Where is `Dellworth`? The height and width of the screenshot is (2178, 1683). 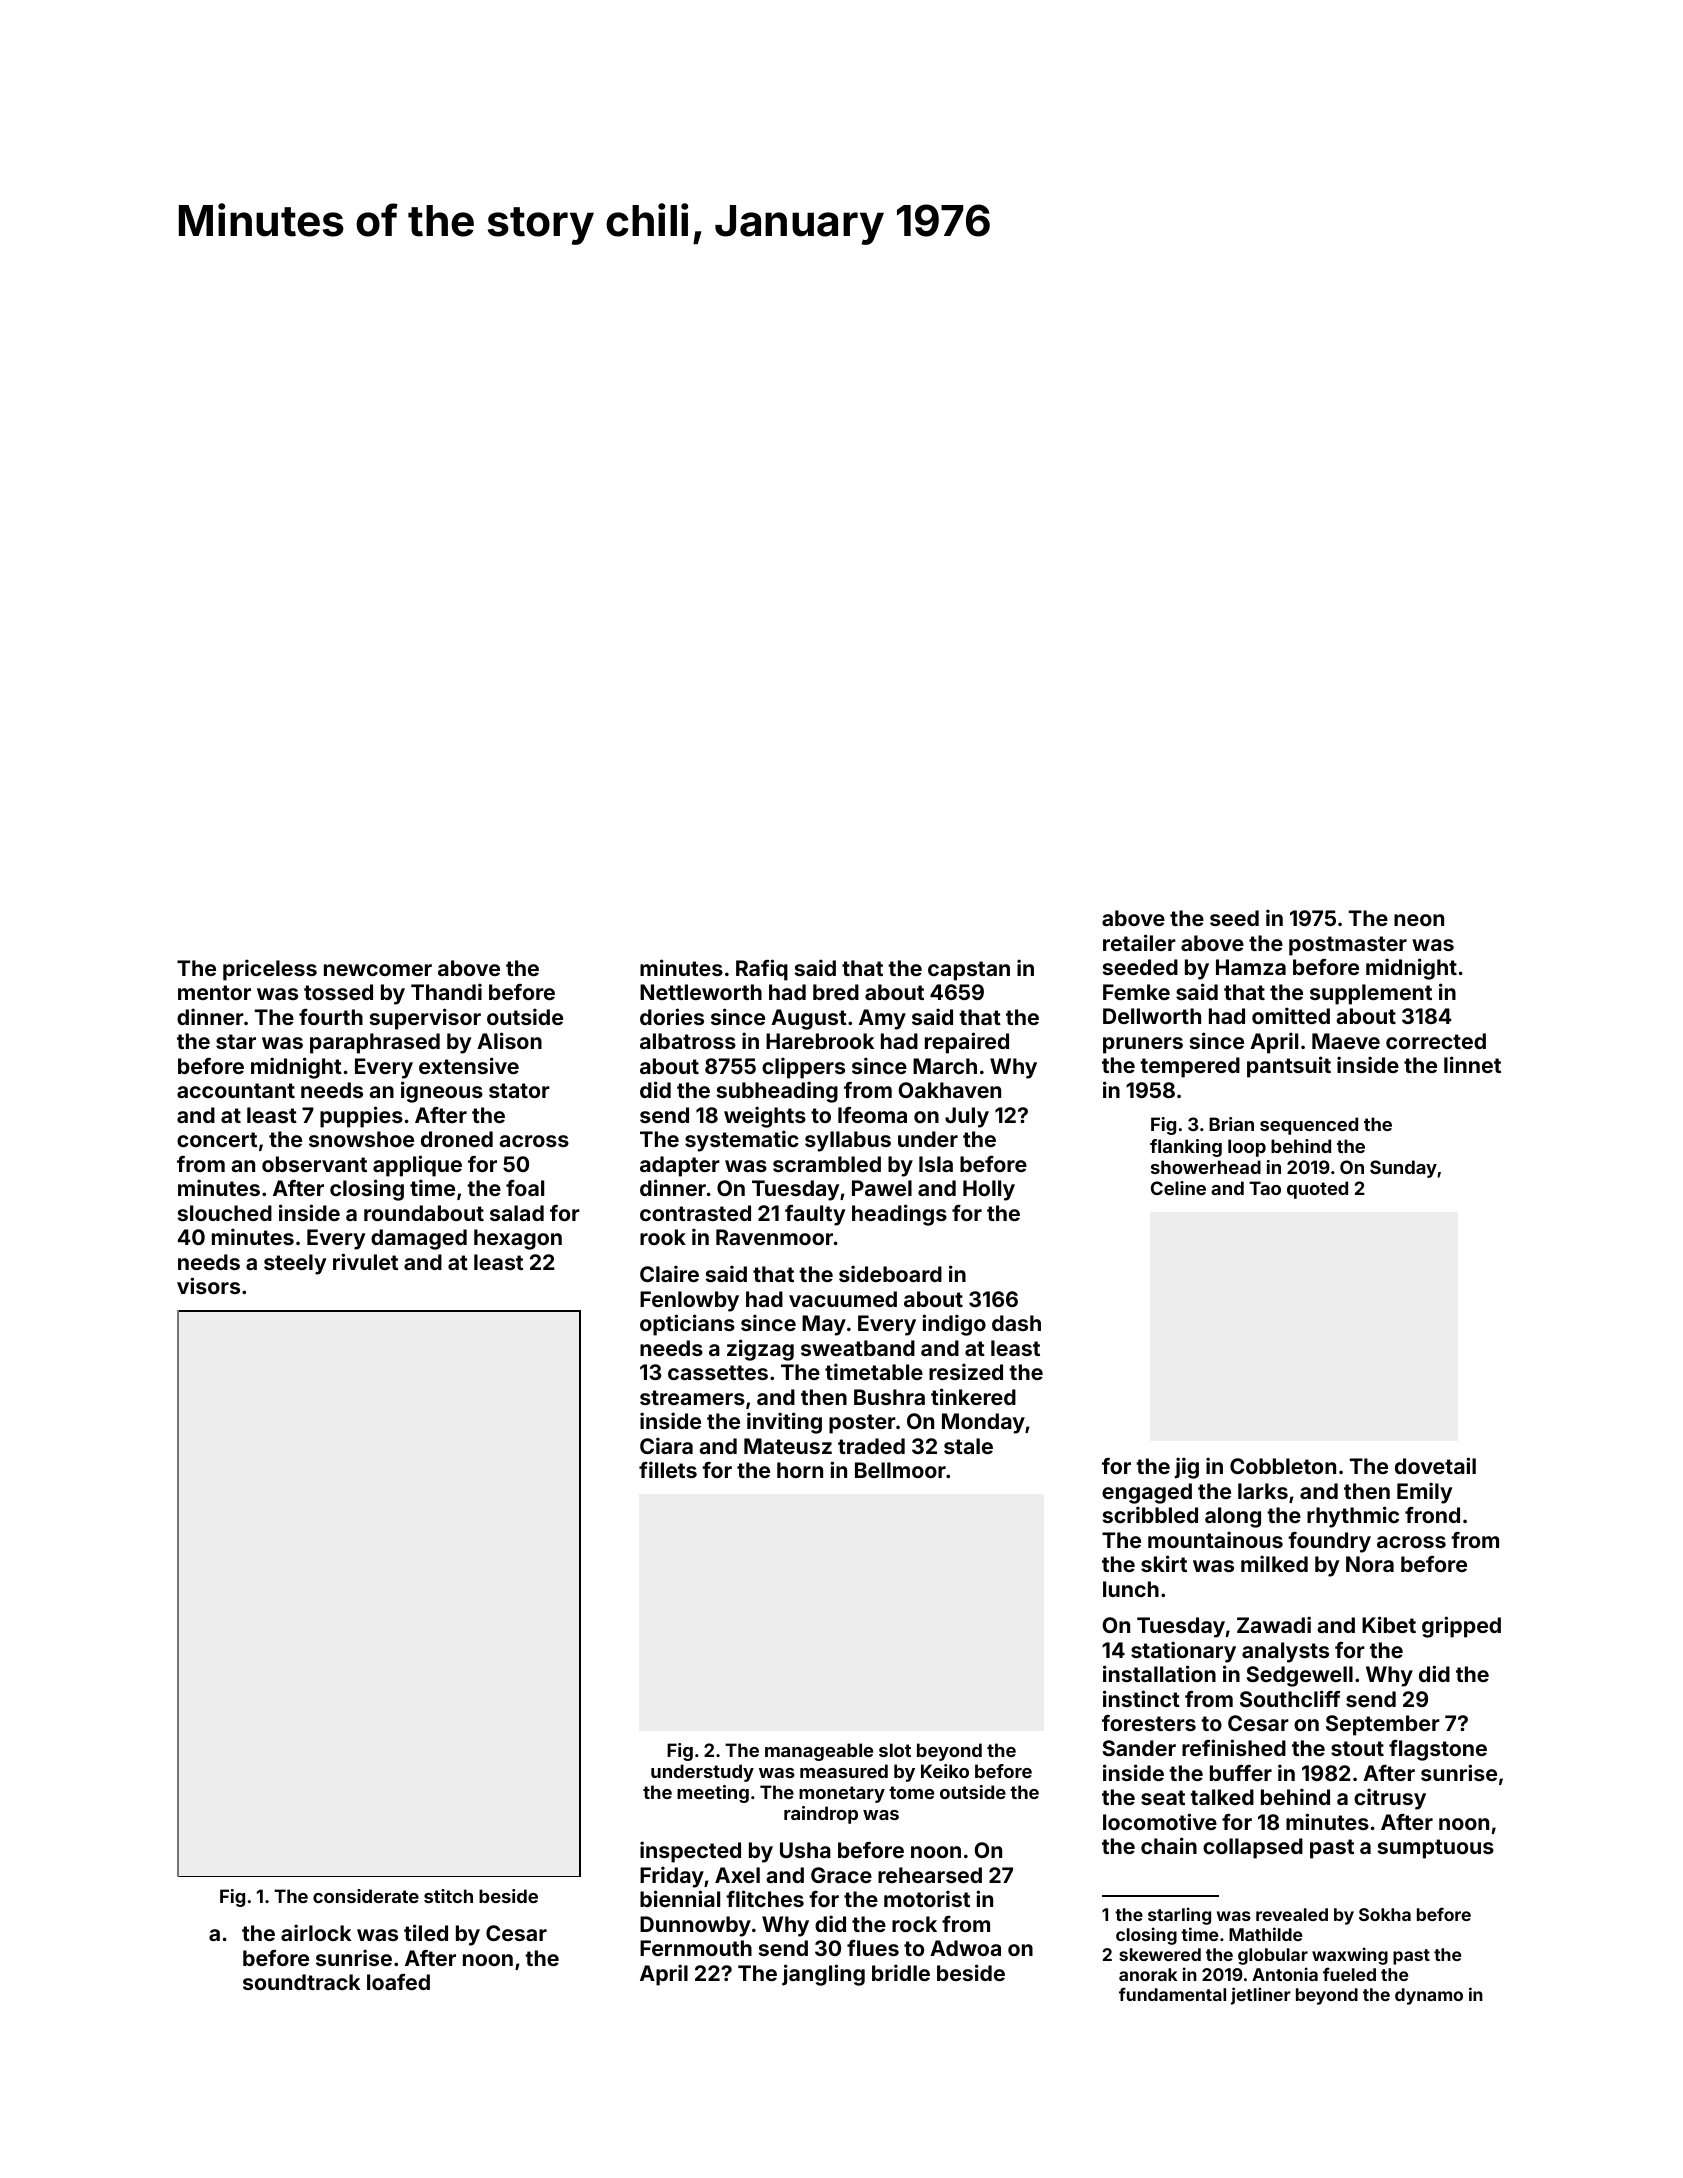
Dellworth is located at coordinates (1152, 1016).
